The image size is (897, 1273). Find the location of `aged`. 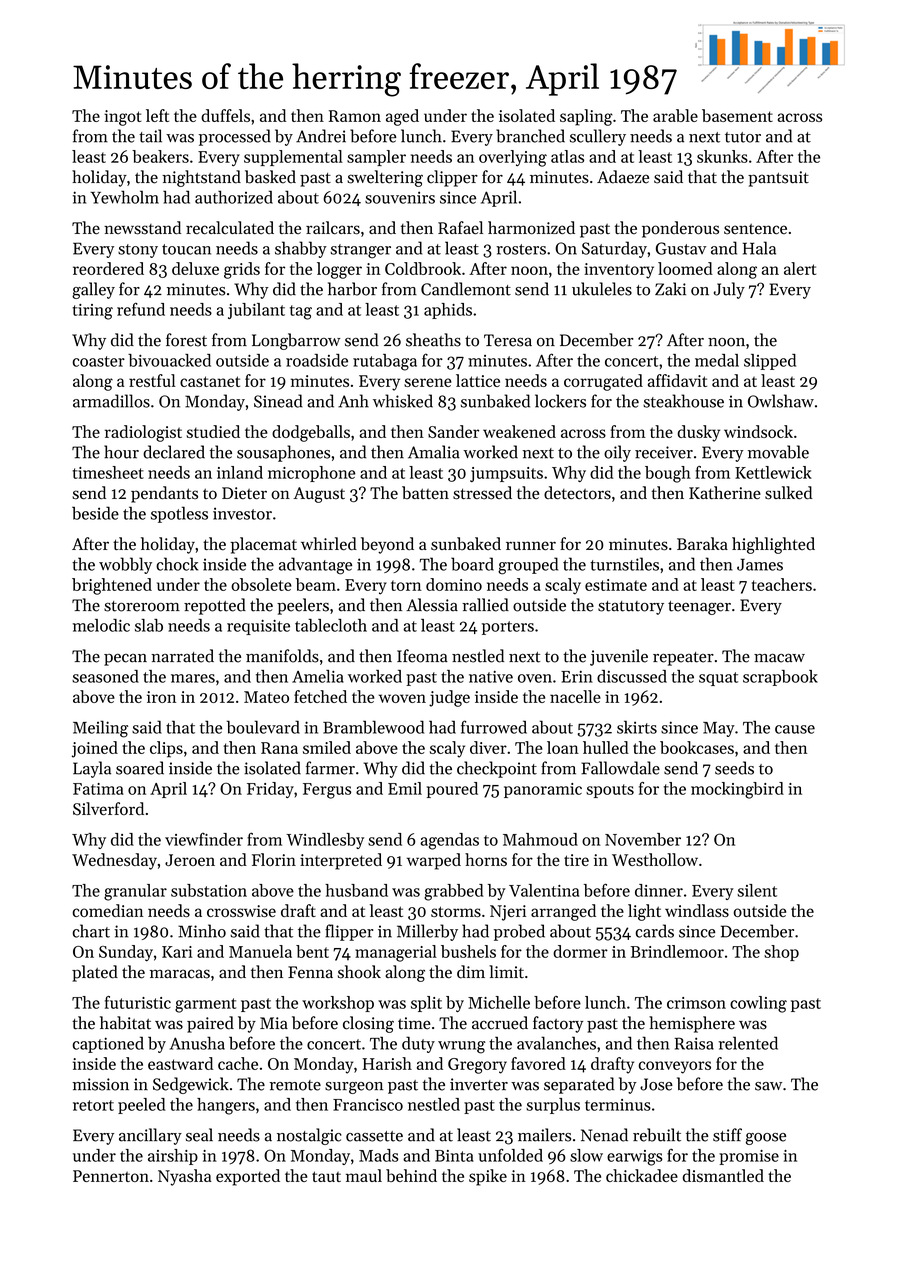

aged is located at coordinates (402, 117).
